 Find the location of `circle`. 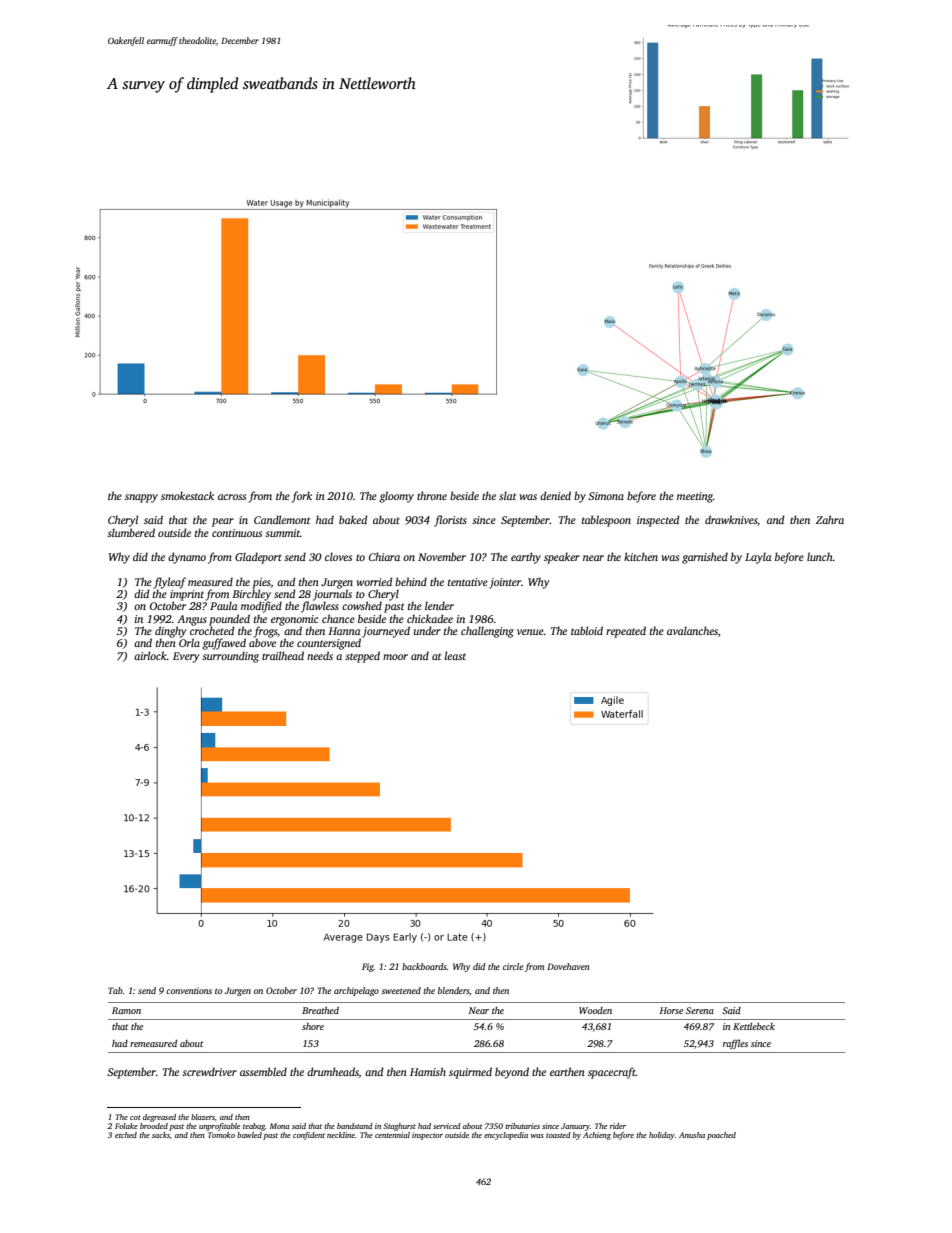

circle is located at coordinates (513, 966).
